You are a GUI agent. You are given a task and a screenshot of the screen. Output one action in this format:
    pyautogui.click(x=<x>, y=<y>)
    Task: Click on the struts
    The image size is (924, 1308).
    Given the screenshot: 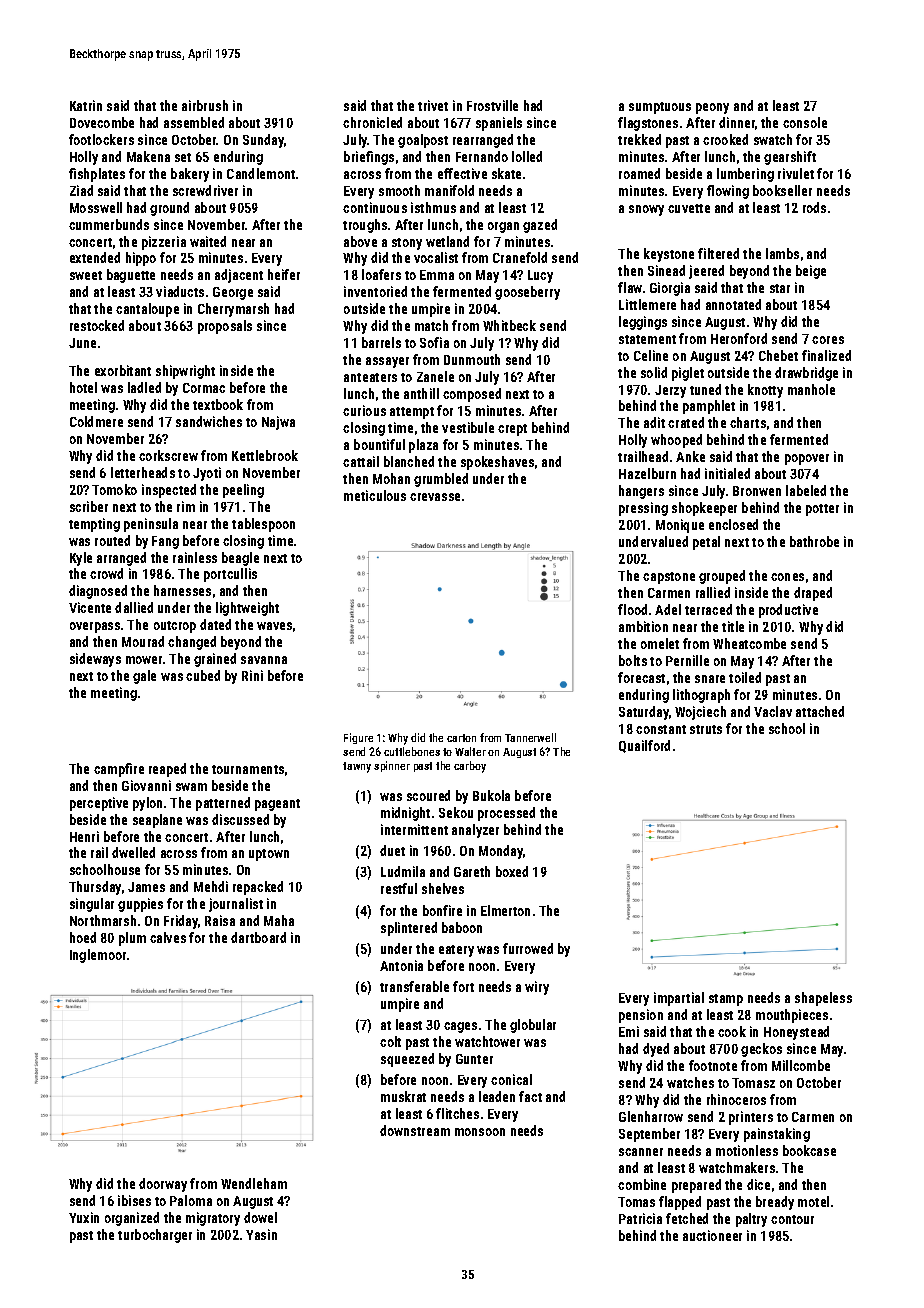 What is the action you would take?
    pyautogui.click(x=706, y=729)
